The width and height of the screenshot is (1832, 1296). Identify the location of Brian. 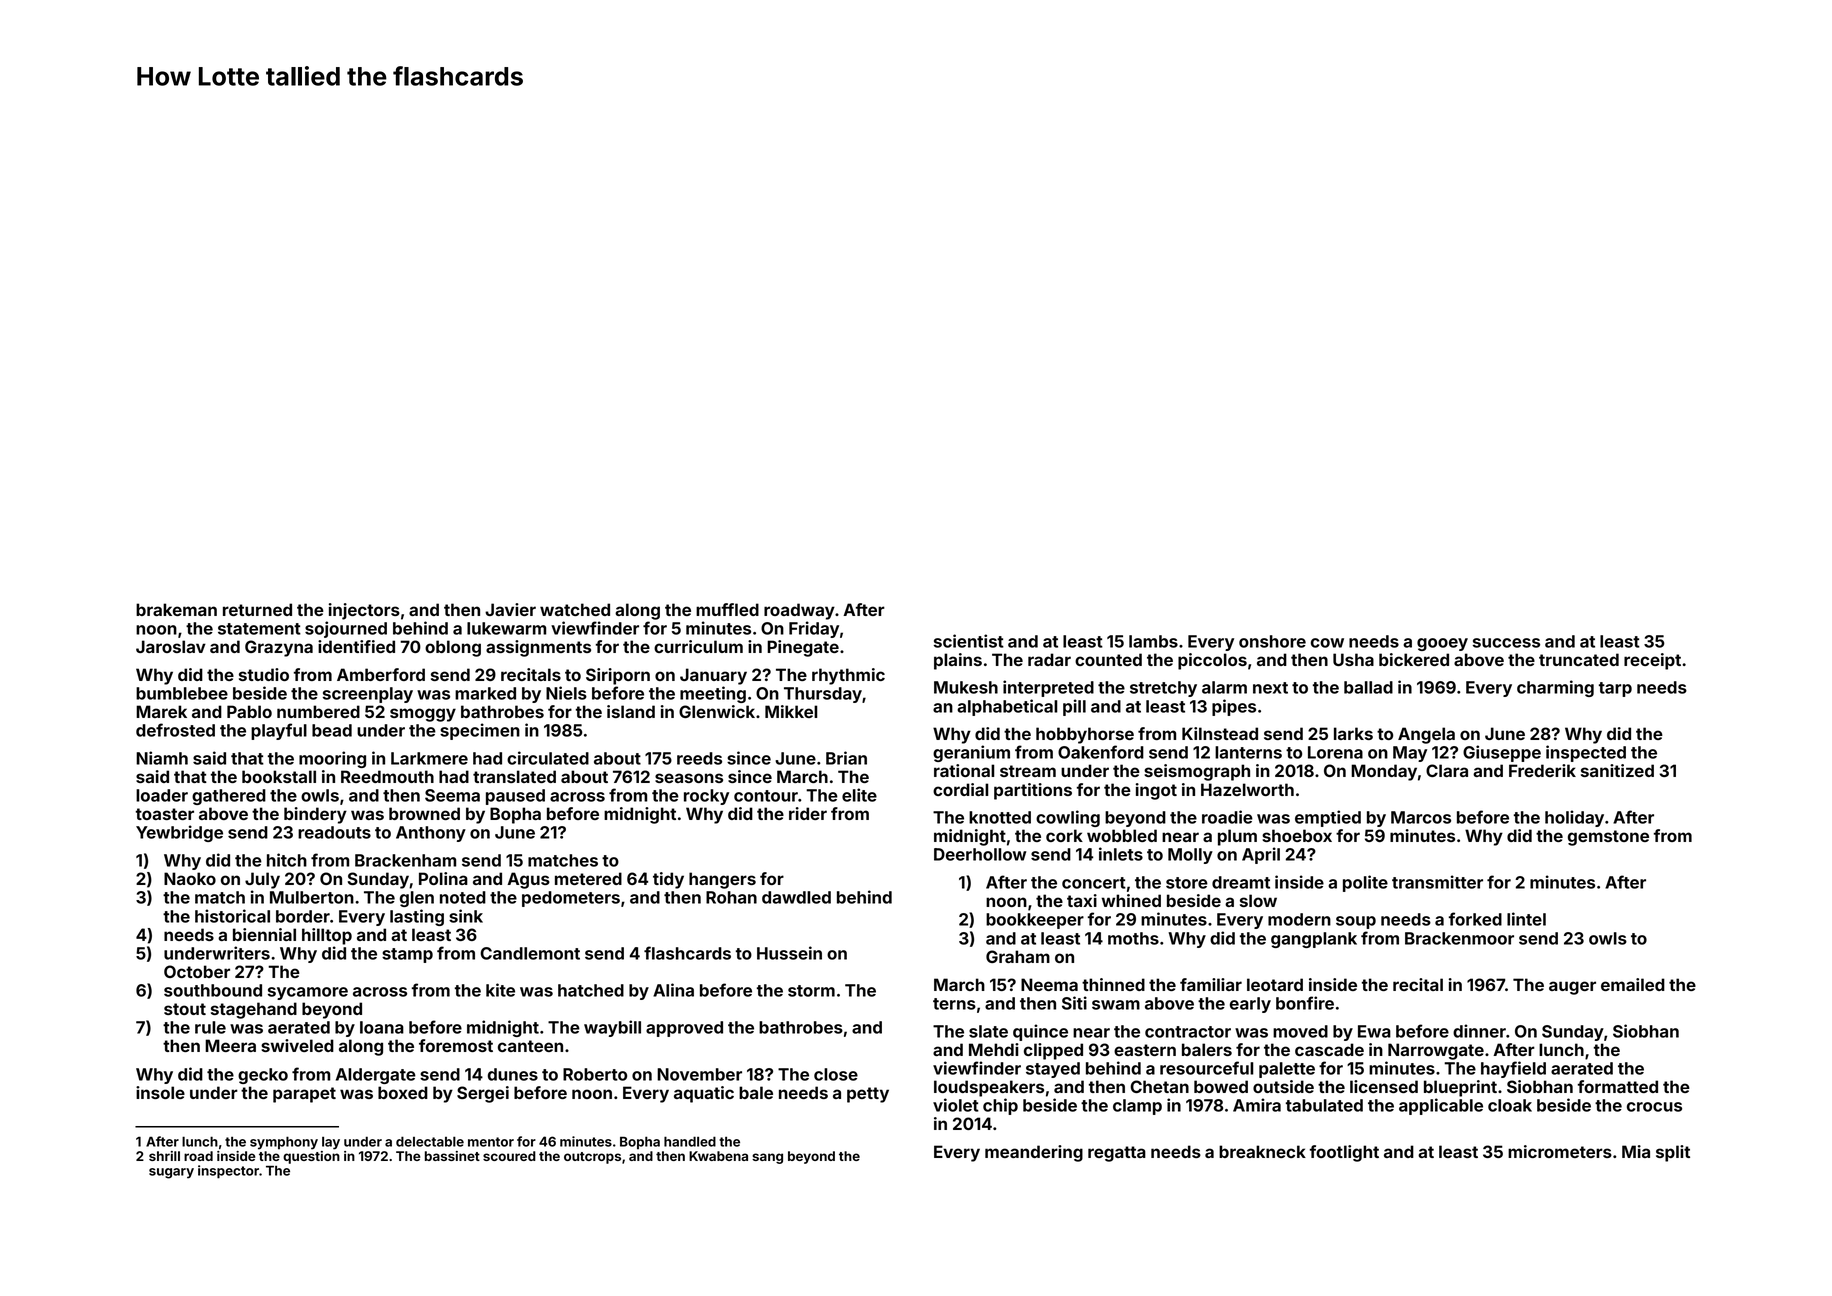
(846, 758).
